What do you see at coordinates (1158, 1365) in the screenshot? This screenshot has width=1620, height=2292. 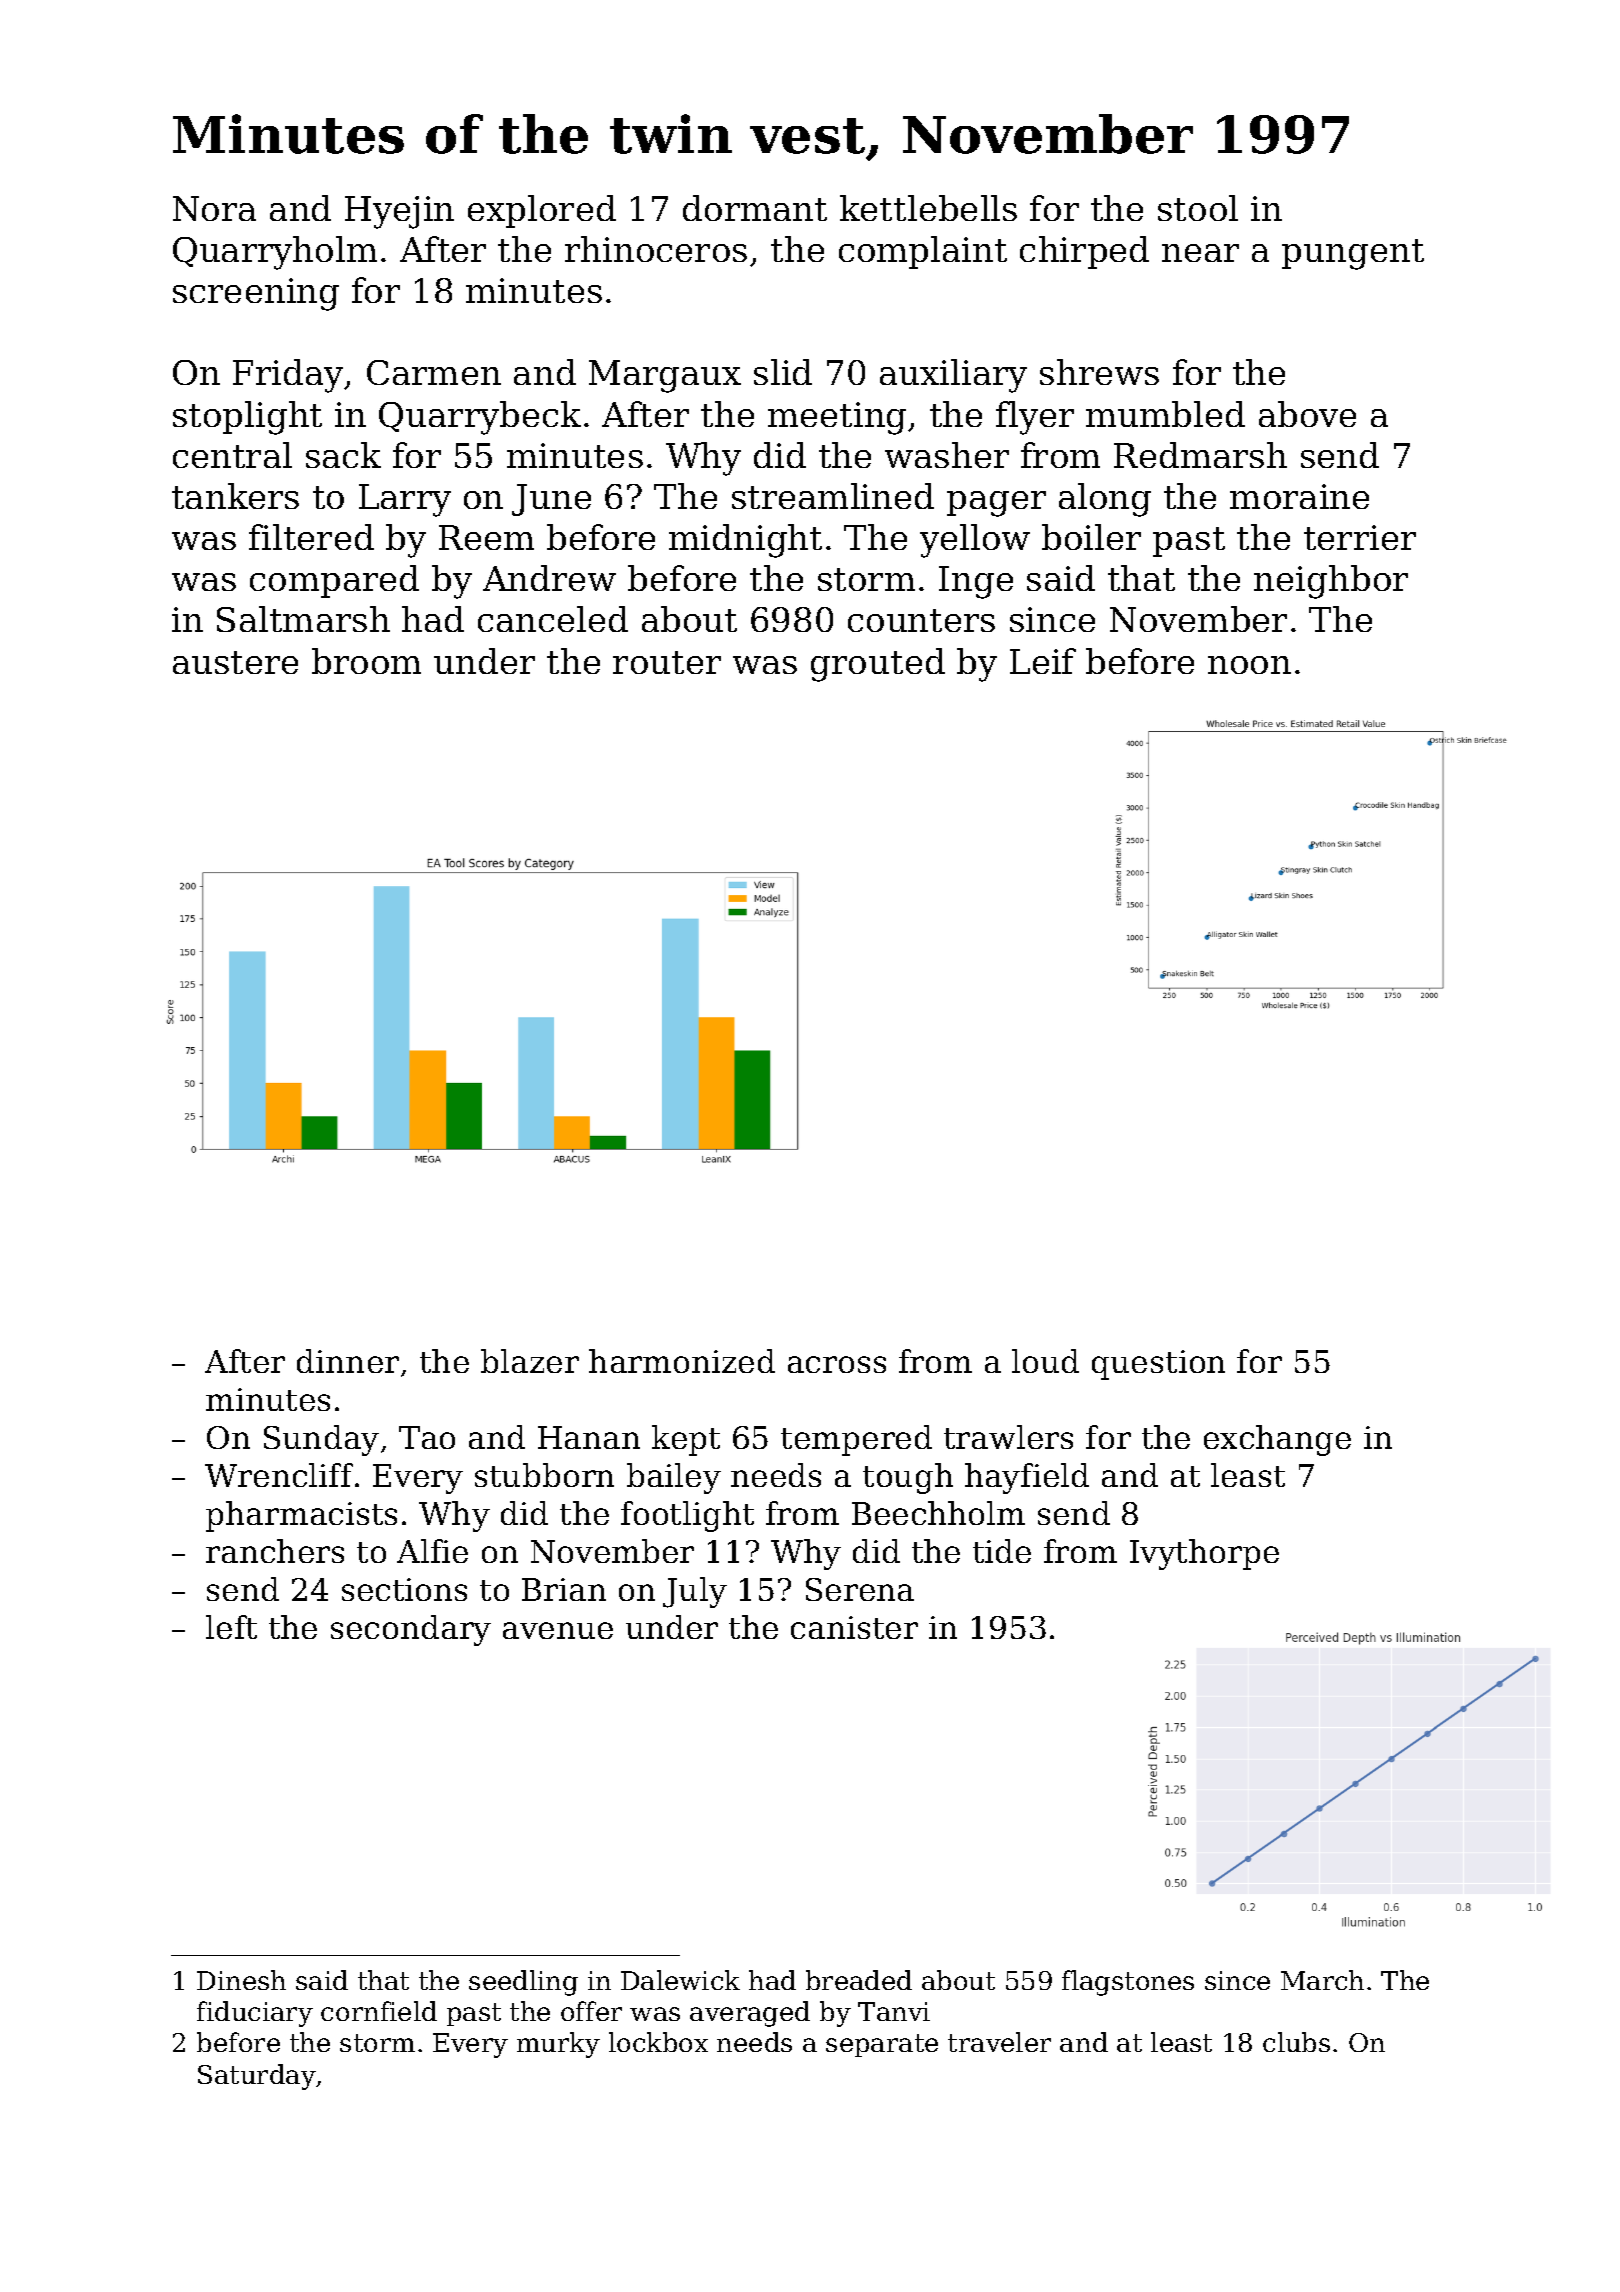 I see `question` at bounding box center [1158, 1365].
